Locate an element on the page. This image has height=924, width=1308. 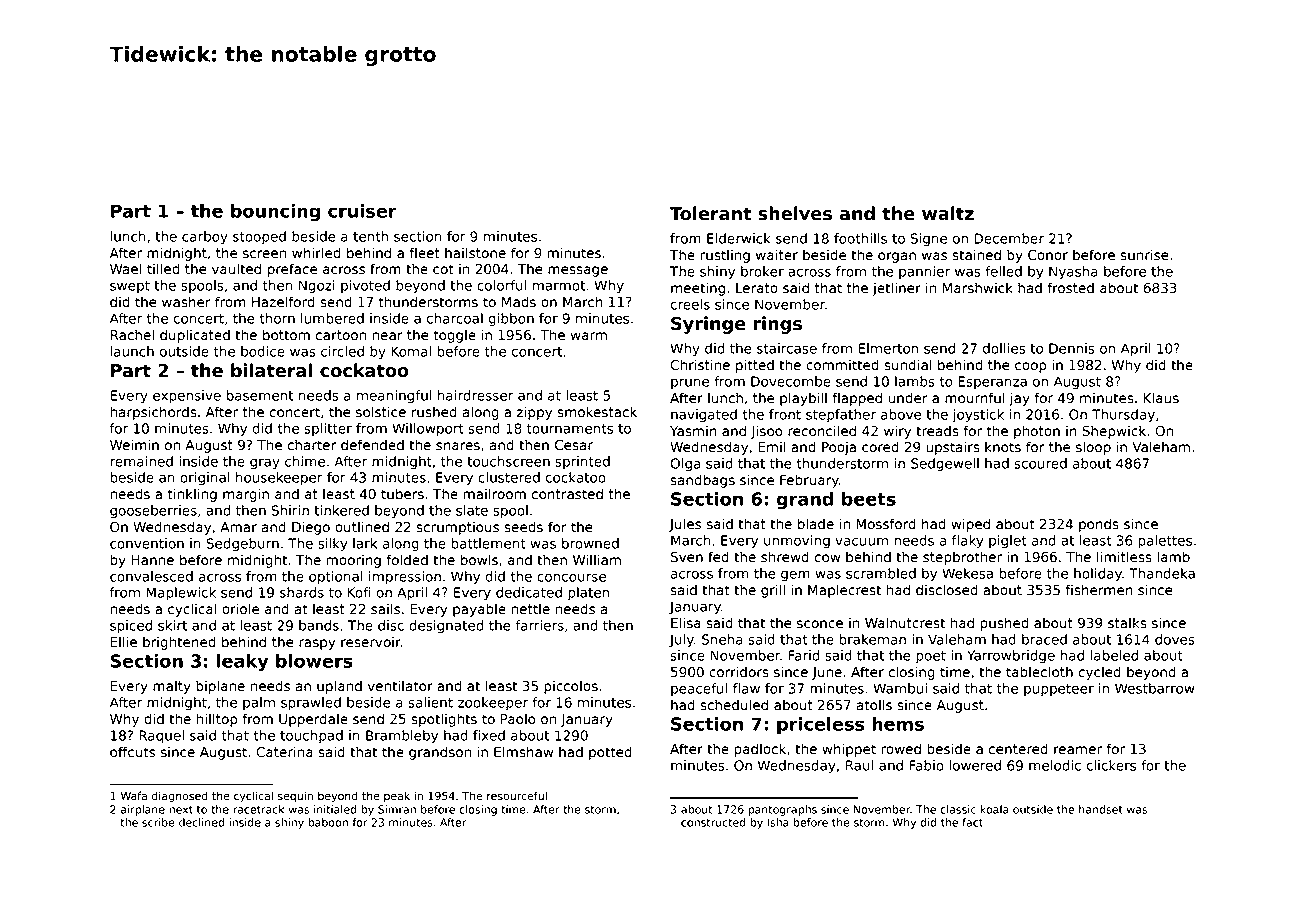
message is located at coordinates (578, 271).
